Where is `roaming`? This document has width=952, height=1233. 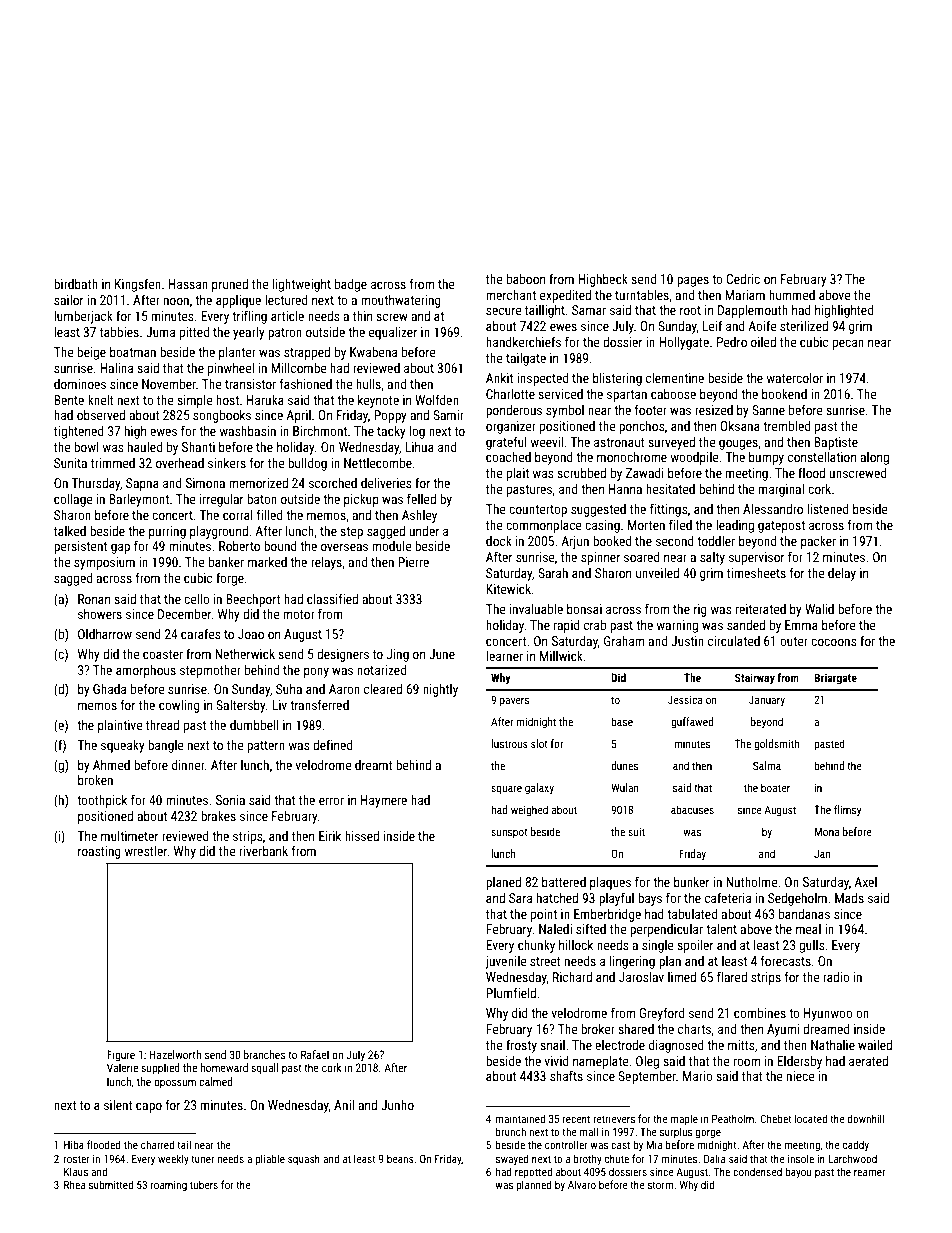
roaming is located at coordinates (169, 1186).
